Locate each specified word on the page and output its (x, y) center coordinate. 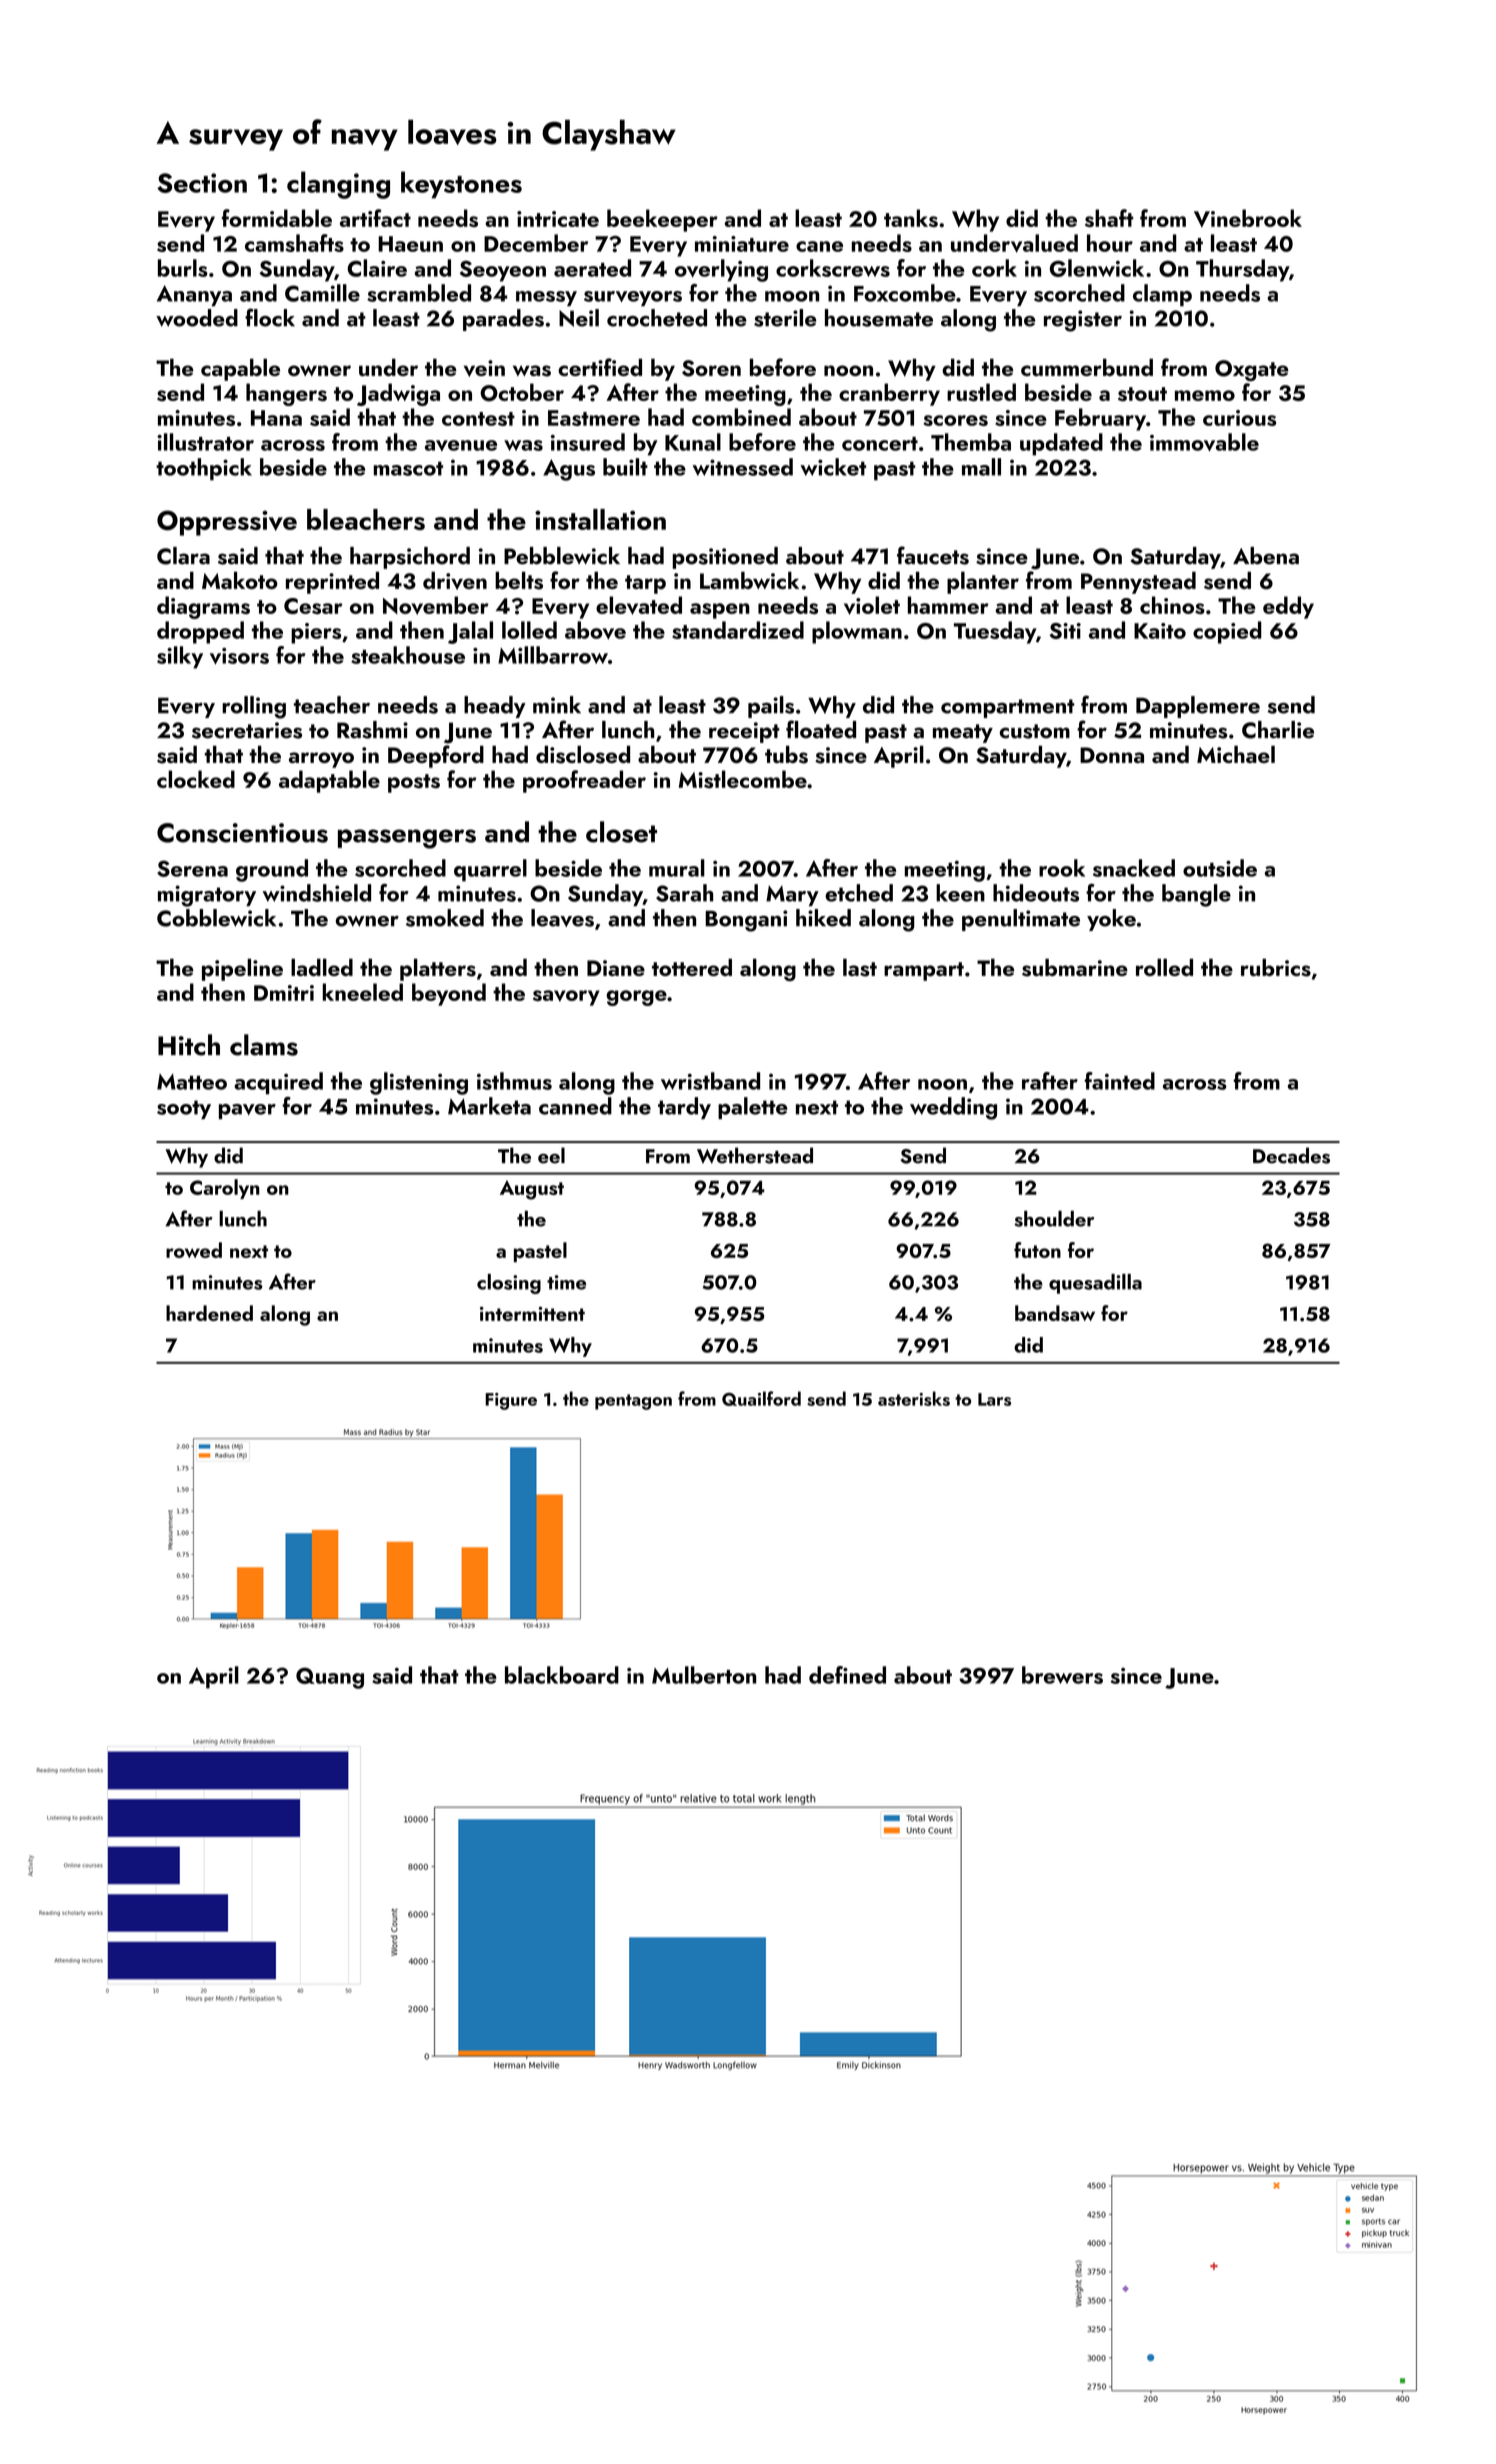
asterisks (914, 1398)
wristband (710, 1081)
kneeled (362, 992)
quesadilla (1095, 1284)
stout (1142, 394)
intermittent (532, 1313)
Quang (330, 1678)
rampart (924, 971)
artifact (375, 218)
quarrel (490, 870)
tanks (911, 218)
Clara (183, 556)
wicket (833, 467)
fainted (1119, 1081)
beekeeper (662, 220)
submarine (1075, 968)
